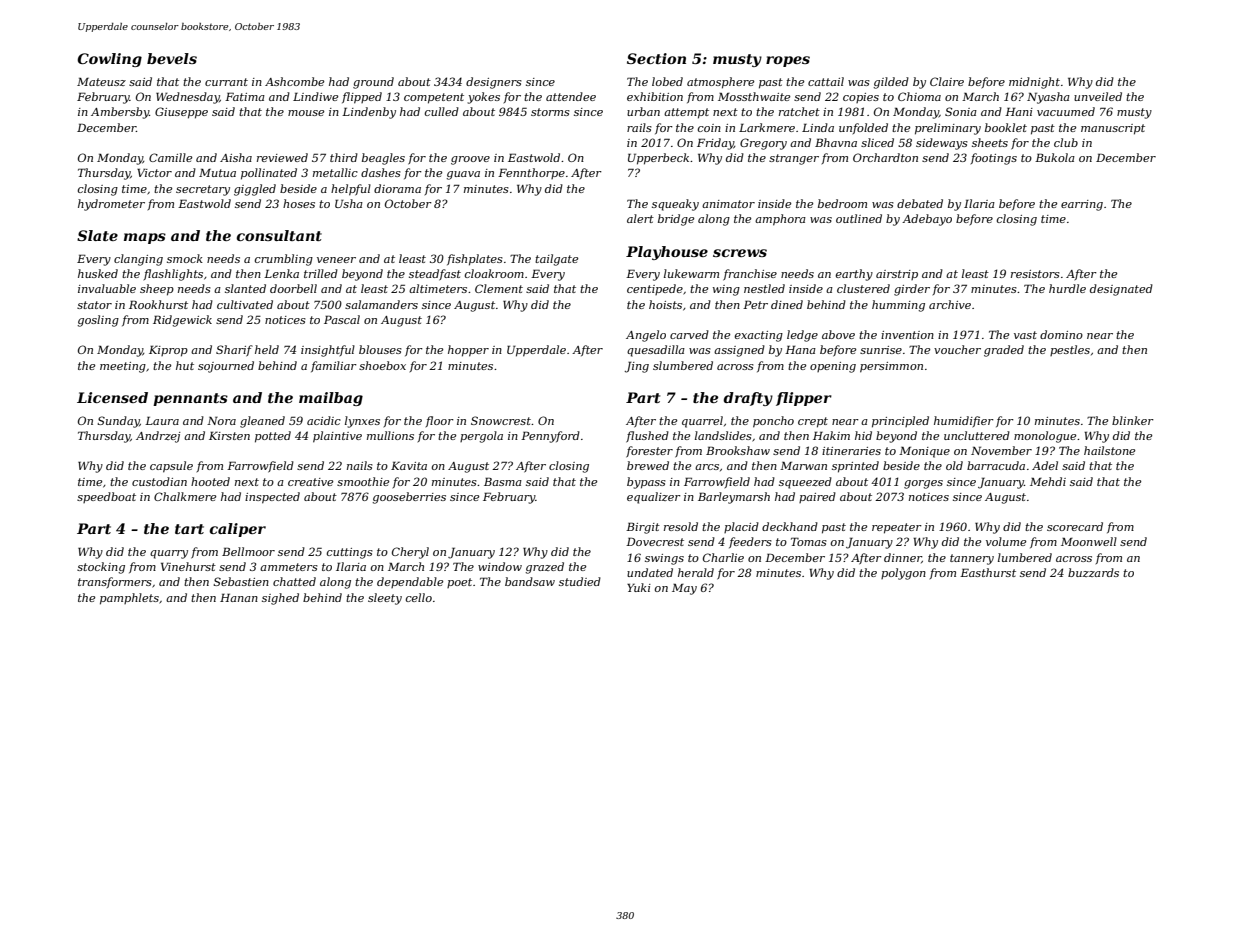  What do you see at coordinates (686, 113) in the page?
I see `attempt` at bounding box center [686, 113].
